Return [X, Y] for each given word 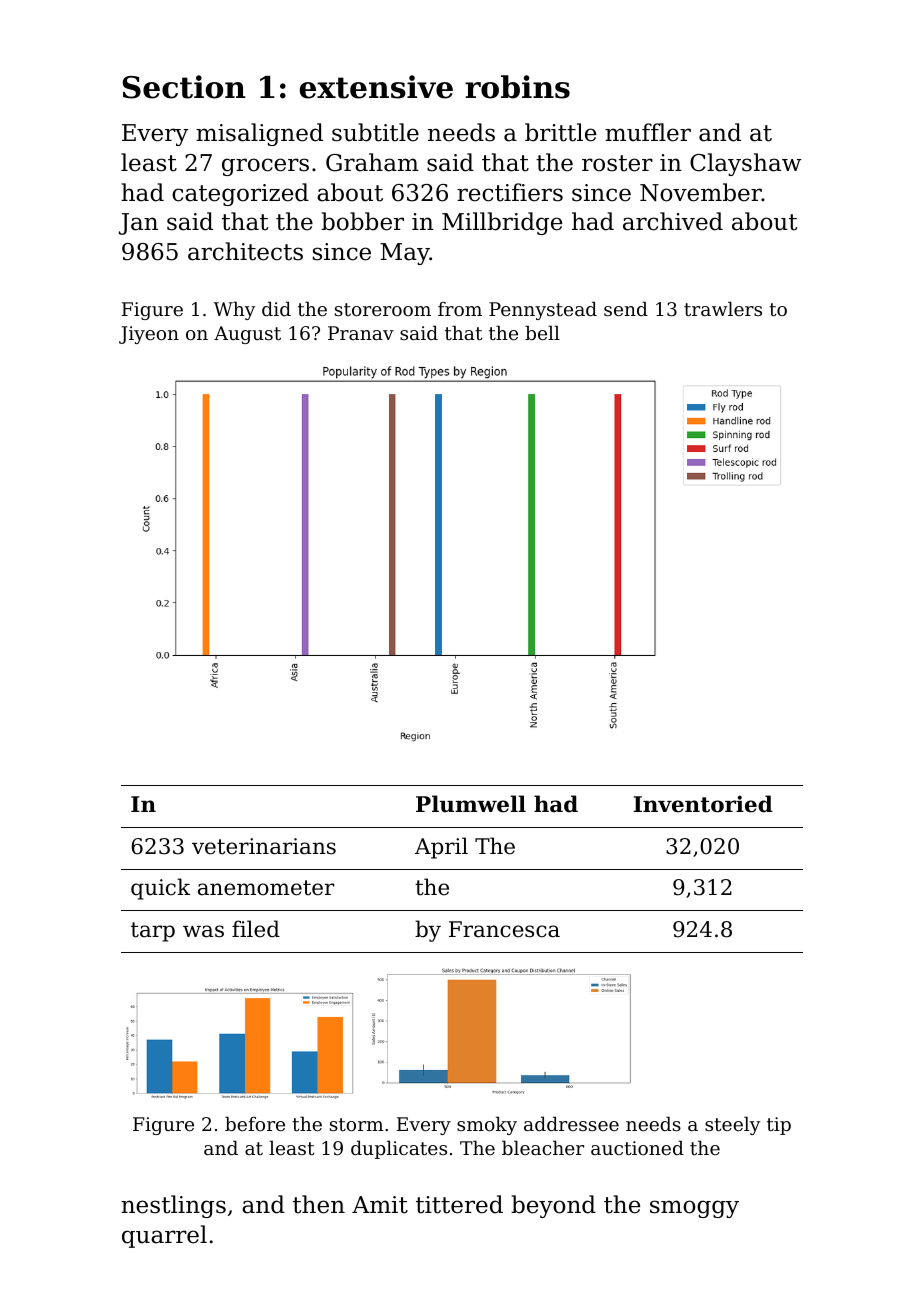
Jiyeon [149, 335]
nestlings [173, 1206]
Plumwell [471, 804]
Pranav [361, 333]
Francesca [504, 929]
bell [542, 332]
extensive [376, 87]
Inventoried [703, 804]
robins [517, 87]
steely [732, 1125]
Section [184, 87]
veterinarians [264, 846]
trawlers [723, 308]
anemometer [266, 888]
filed [256, 929]
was [203, 931]
